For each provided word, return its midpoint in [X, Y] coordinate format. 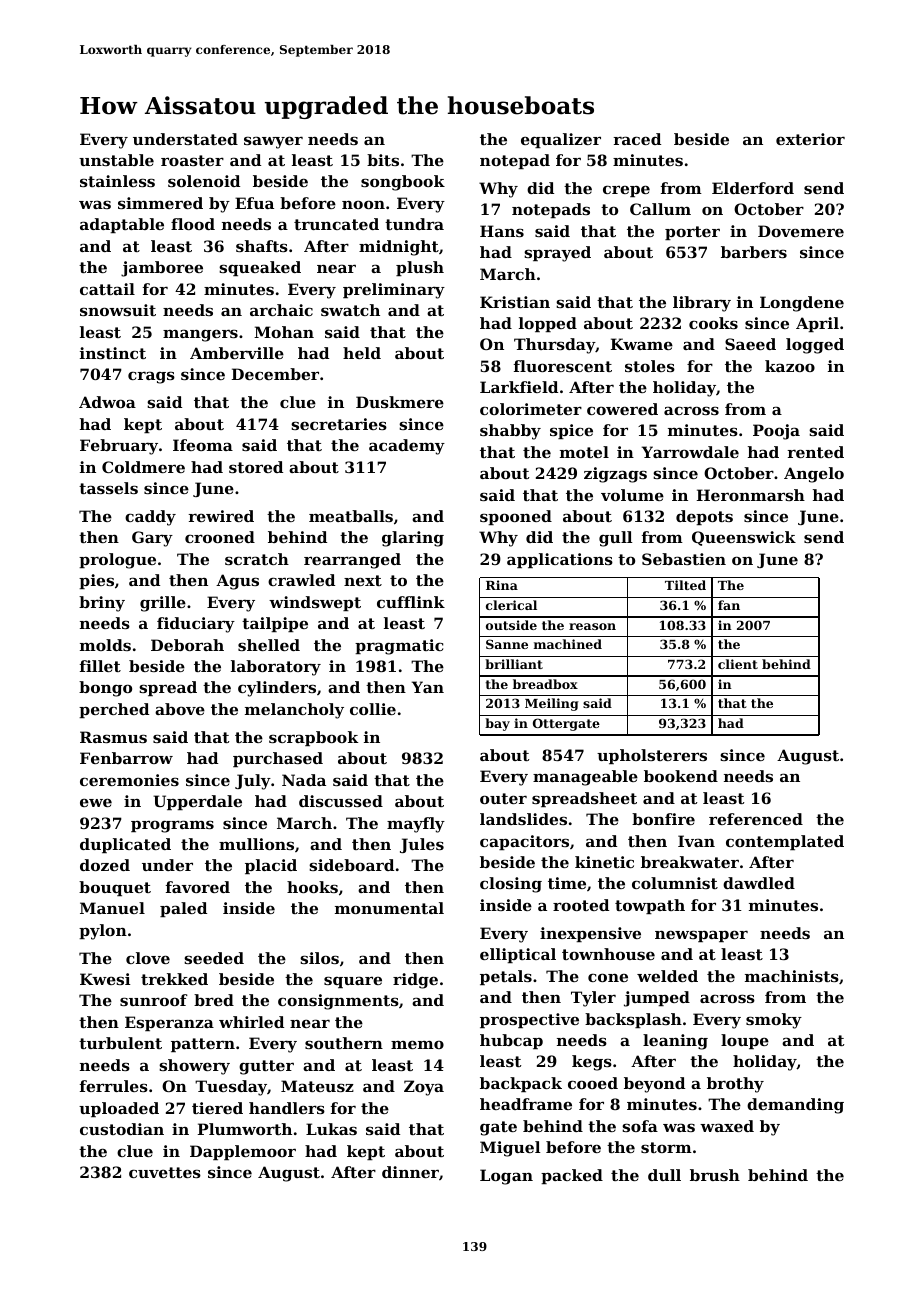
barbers [754, 252]
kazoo [790, 366]
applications [560, 560]
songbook [403, 183]
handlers [287, 1108]
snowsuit [118, 310]
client [738, 664]
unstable [116, 160]
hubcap [511, 1041]
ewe [96, 802]
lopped [548, 324]
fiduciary [196, 625]
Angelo [814, 475]
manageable [585, 778]
